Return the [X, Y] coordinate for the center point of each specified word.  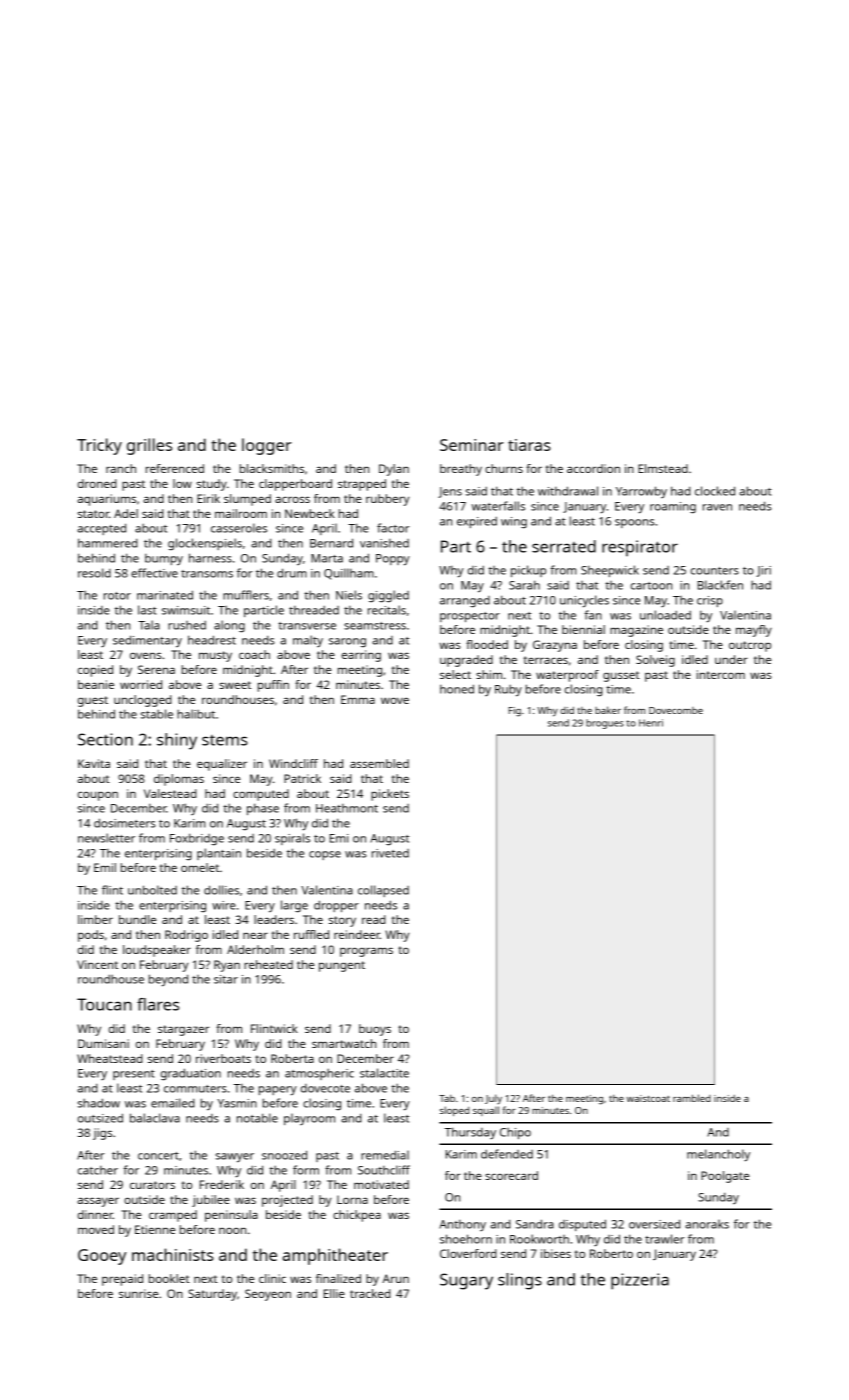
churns [504, 468]
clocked [715, 491]
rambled [692, 1098]
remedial [385, 1155]
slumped [247, 500]
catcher [98, 1170]
